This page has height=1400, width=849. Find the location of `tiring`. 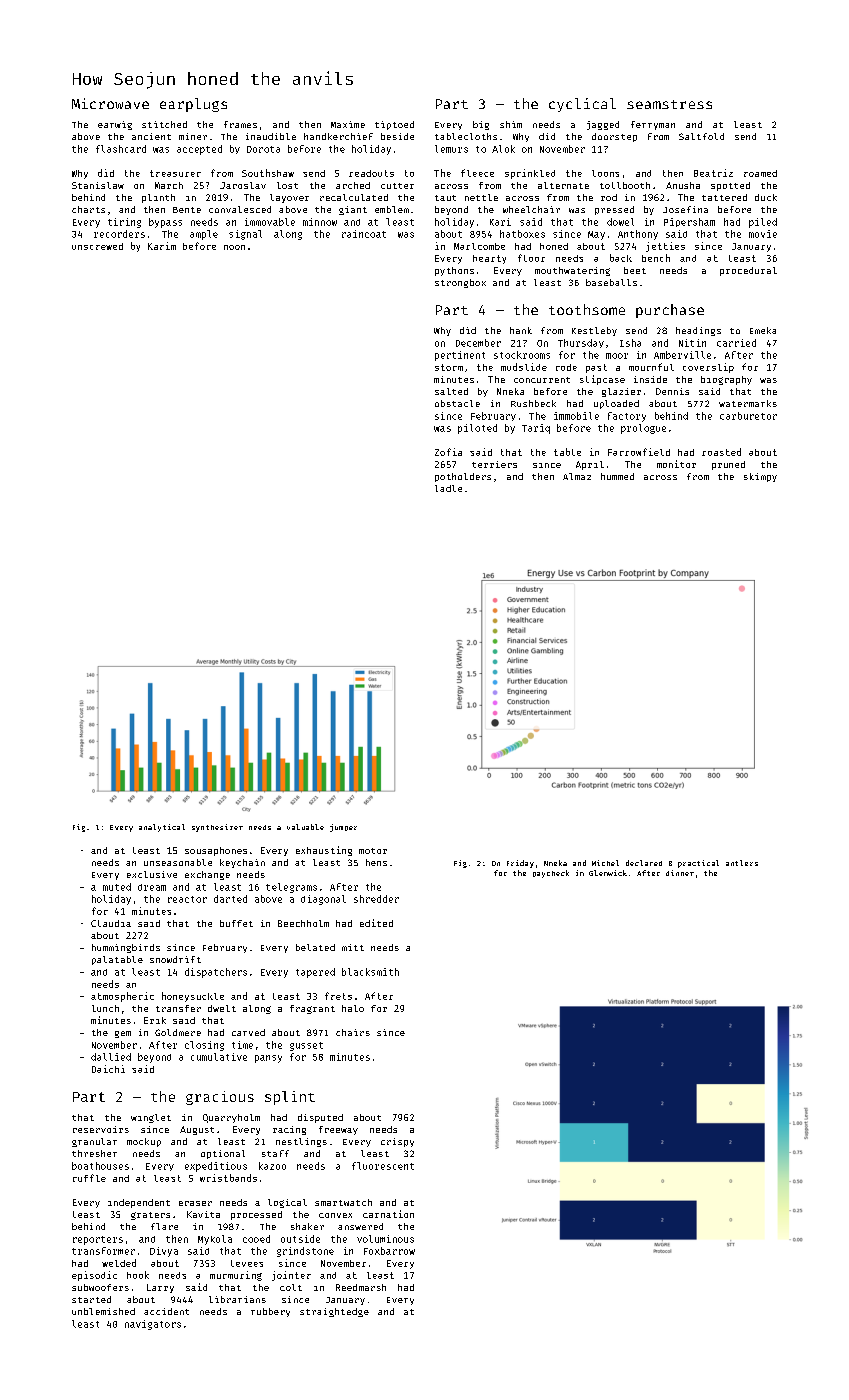

tiring is located at coordinates (124, 223).
